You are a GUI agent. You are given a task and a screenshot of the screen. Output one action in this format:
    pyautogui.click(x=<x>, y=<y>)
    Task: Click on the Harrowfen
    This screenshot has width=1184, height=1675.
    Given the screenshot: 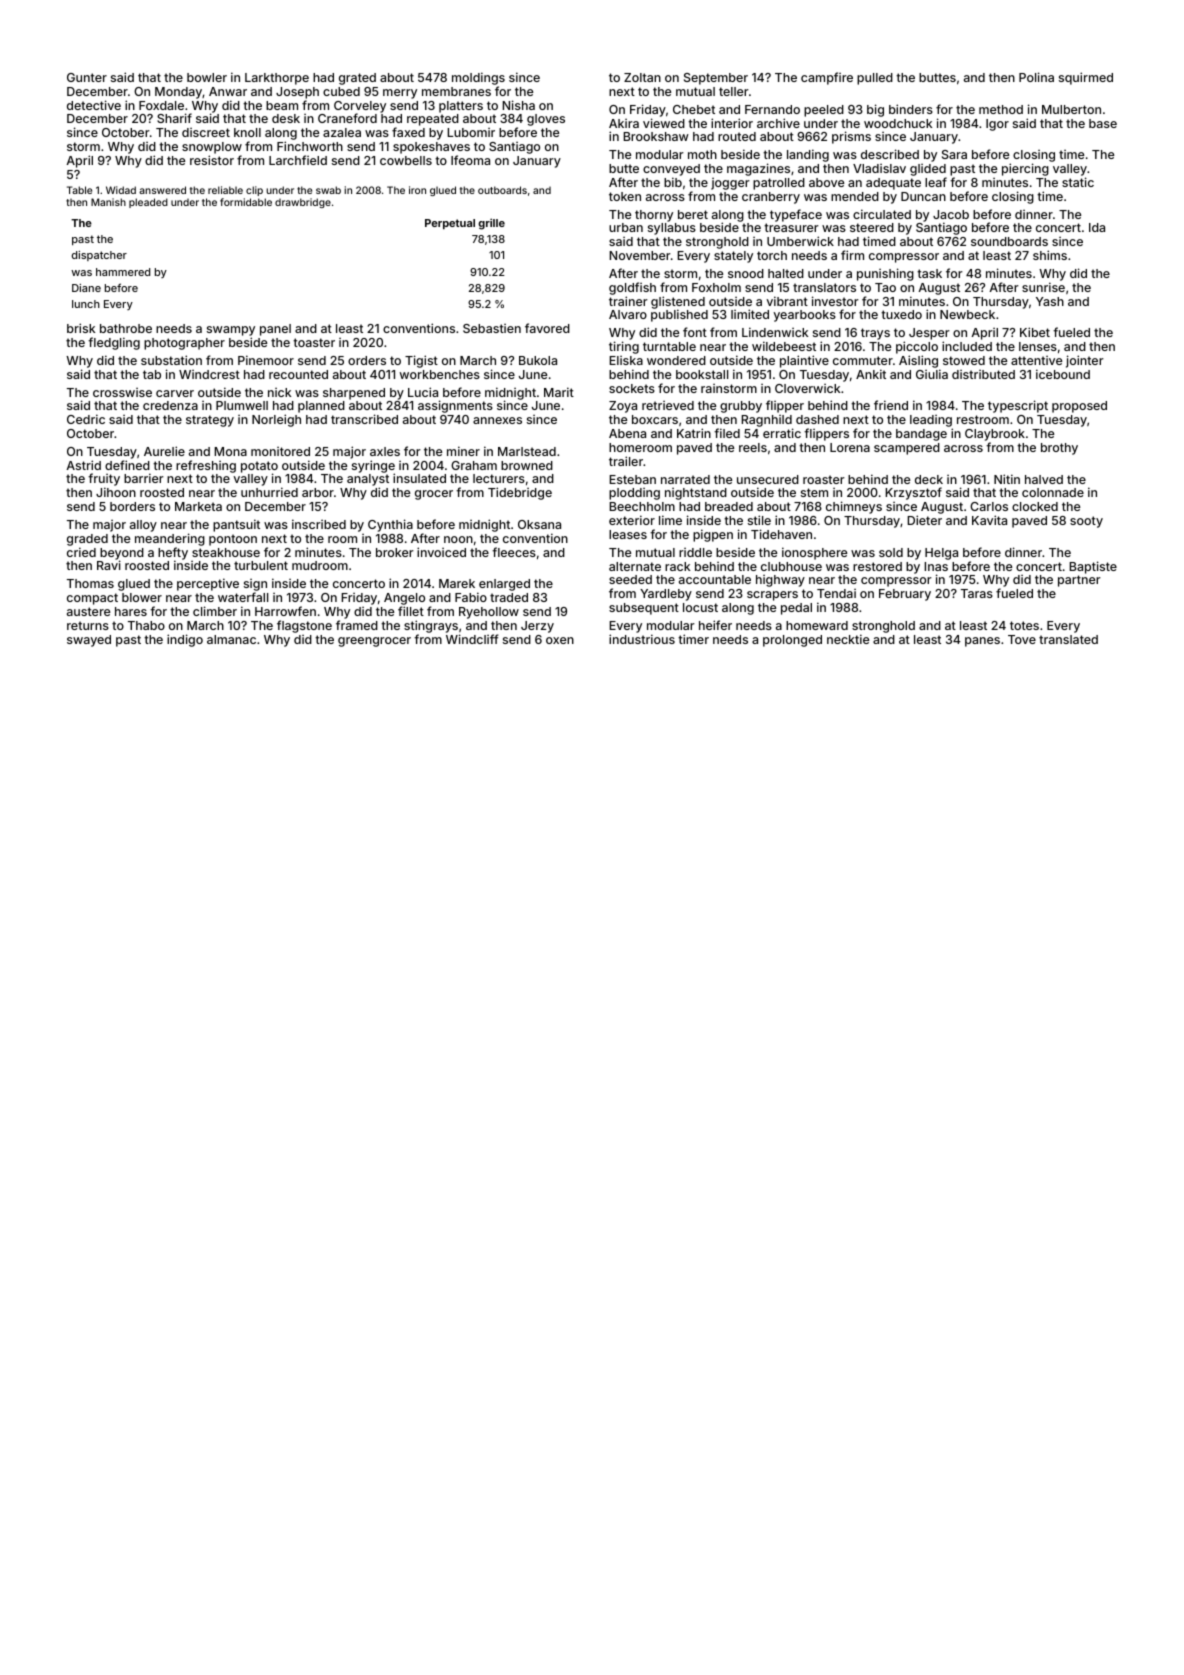 What is the action you would take?
    pyautogui.click(x=285, y=611)
